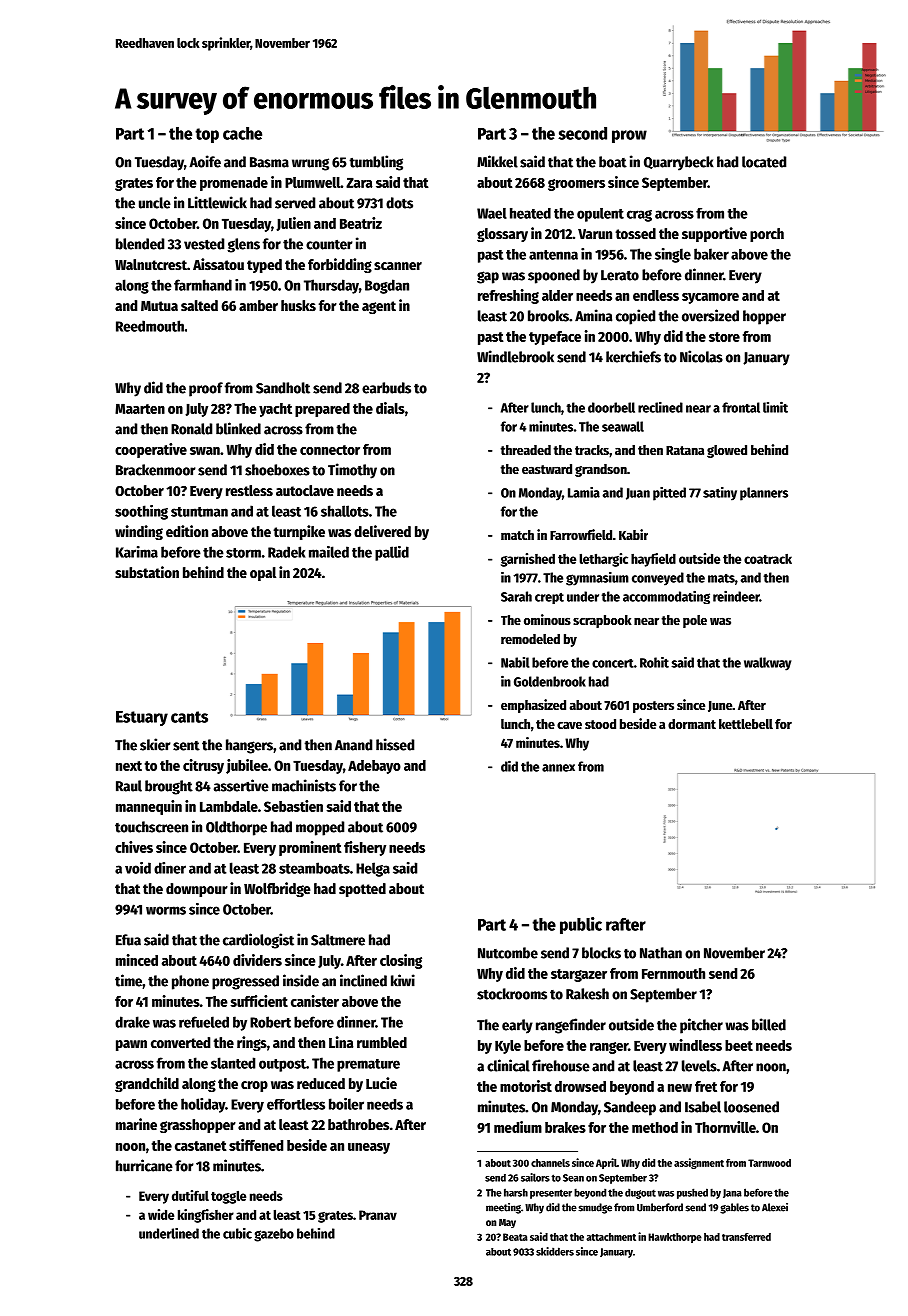 This document has height=1316, width=908. I want to click on skidders, so click(555, 1251).
